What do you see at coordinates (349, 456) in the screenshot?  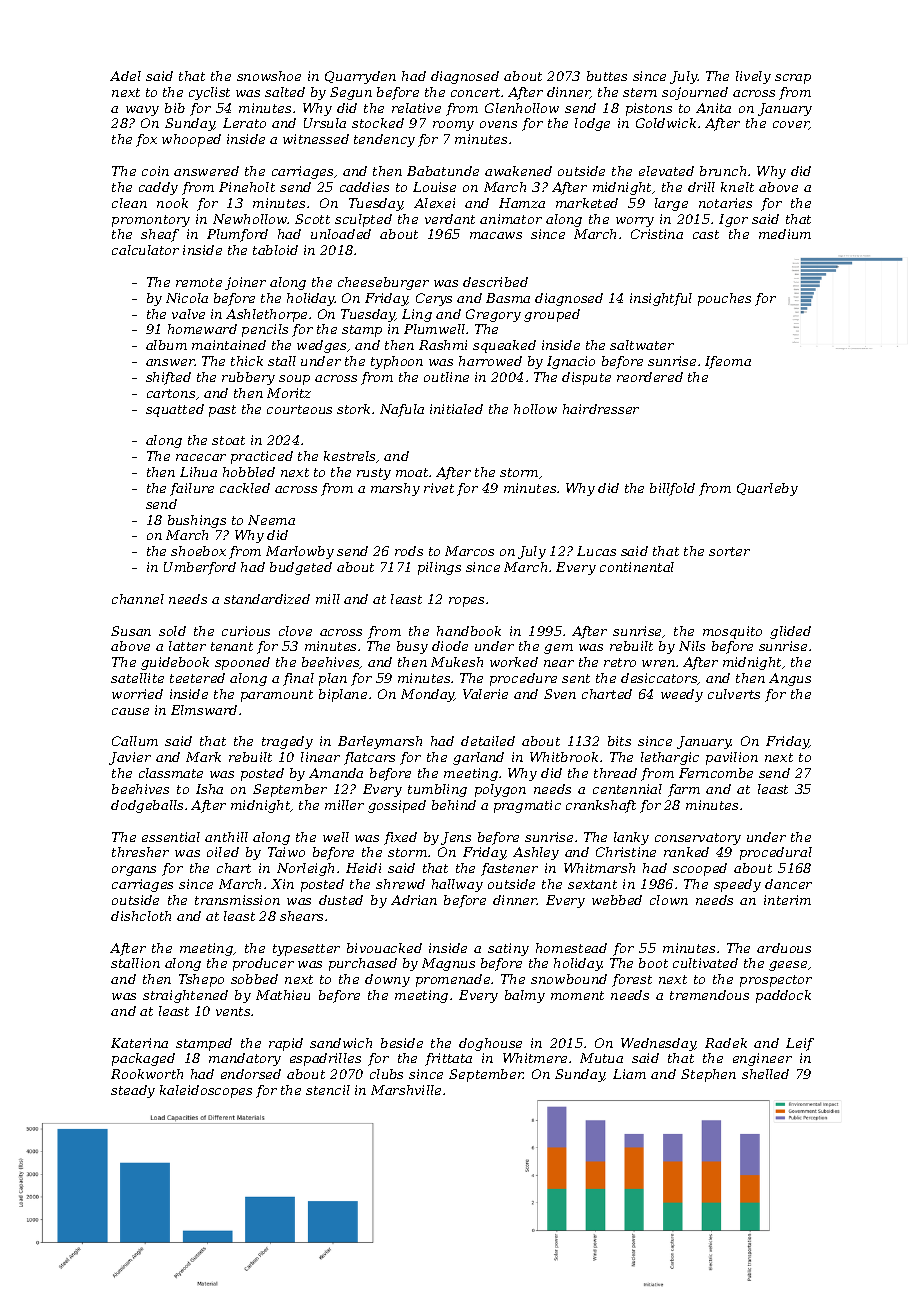 I see `kestrels` at bounding box center [349, 456].
